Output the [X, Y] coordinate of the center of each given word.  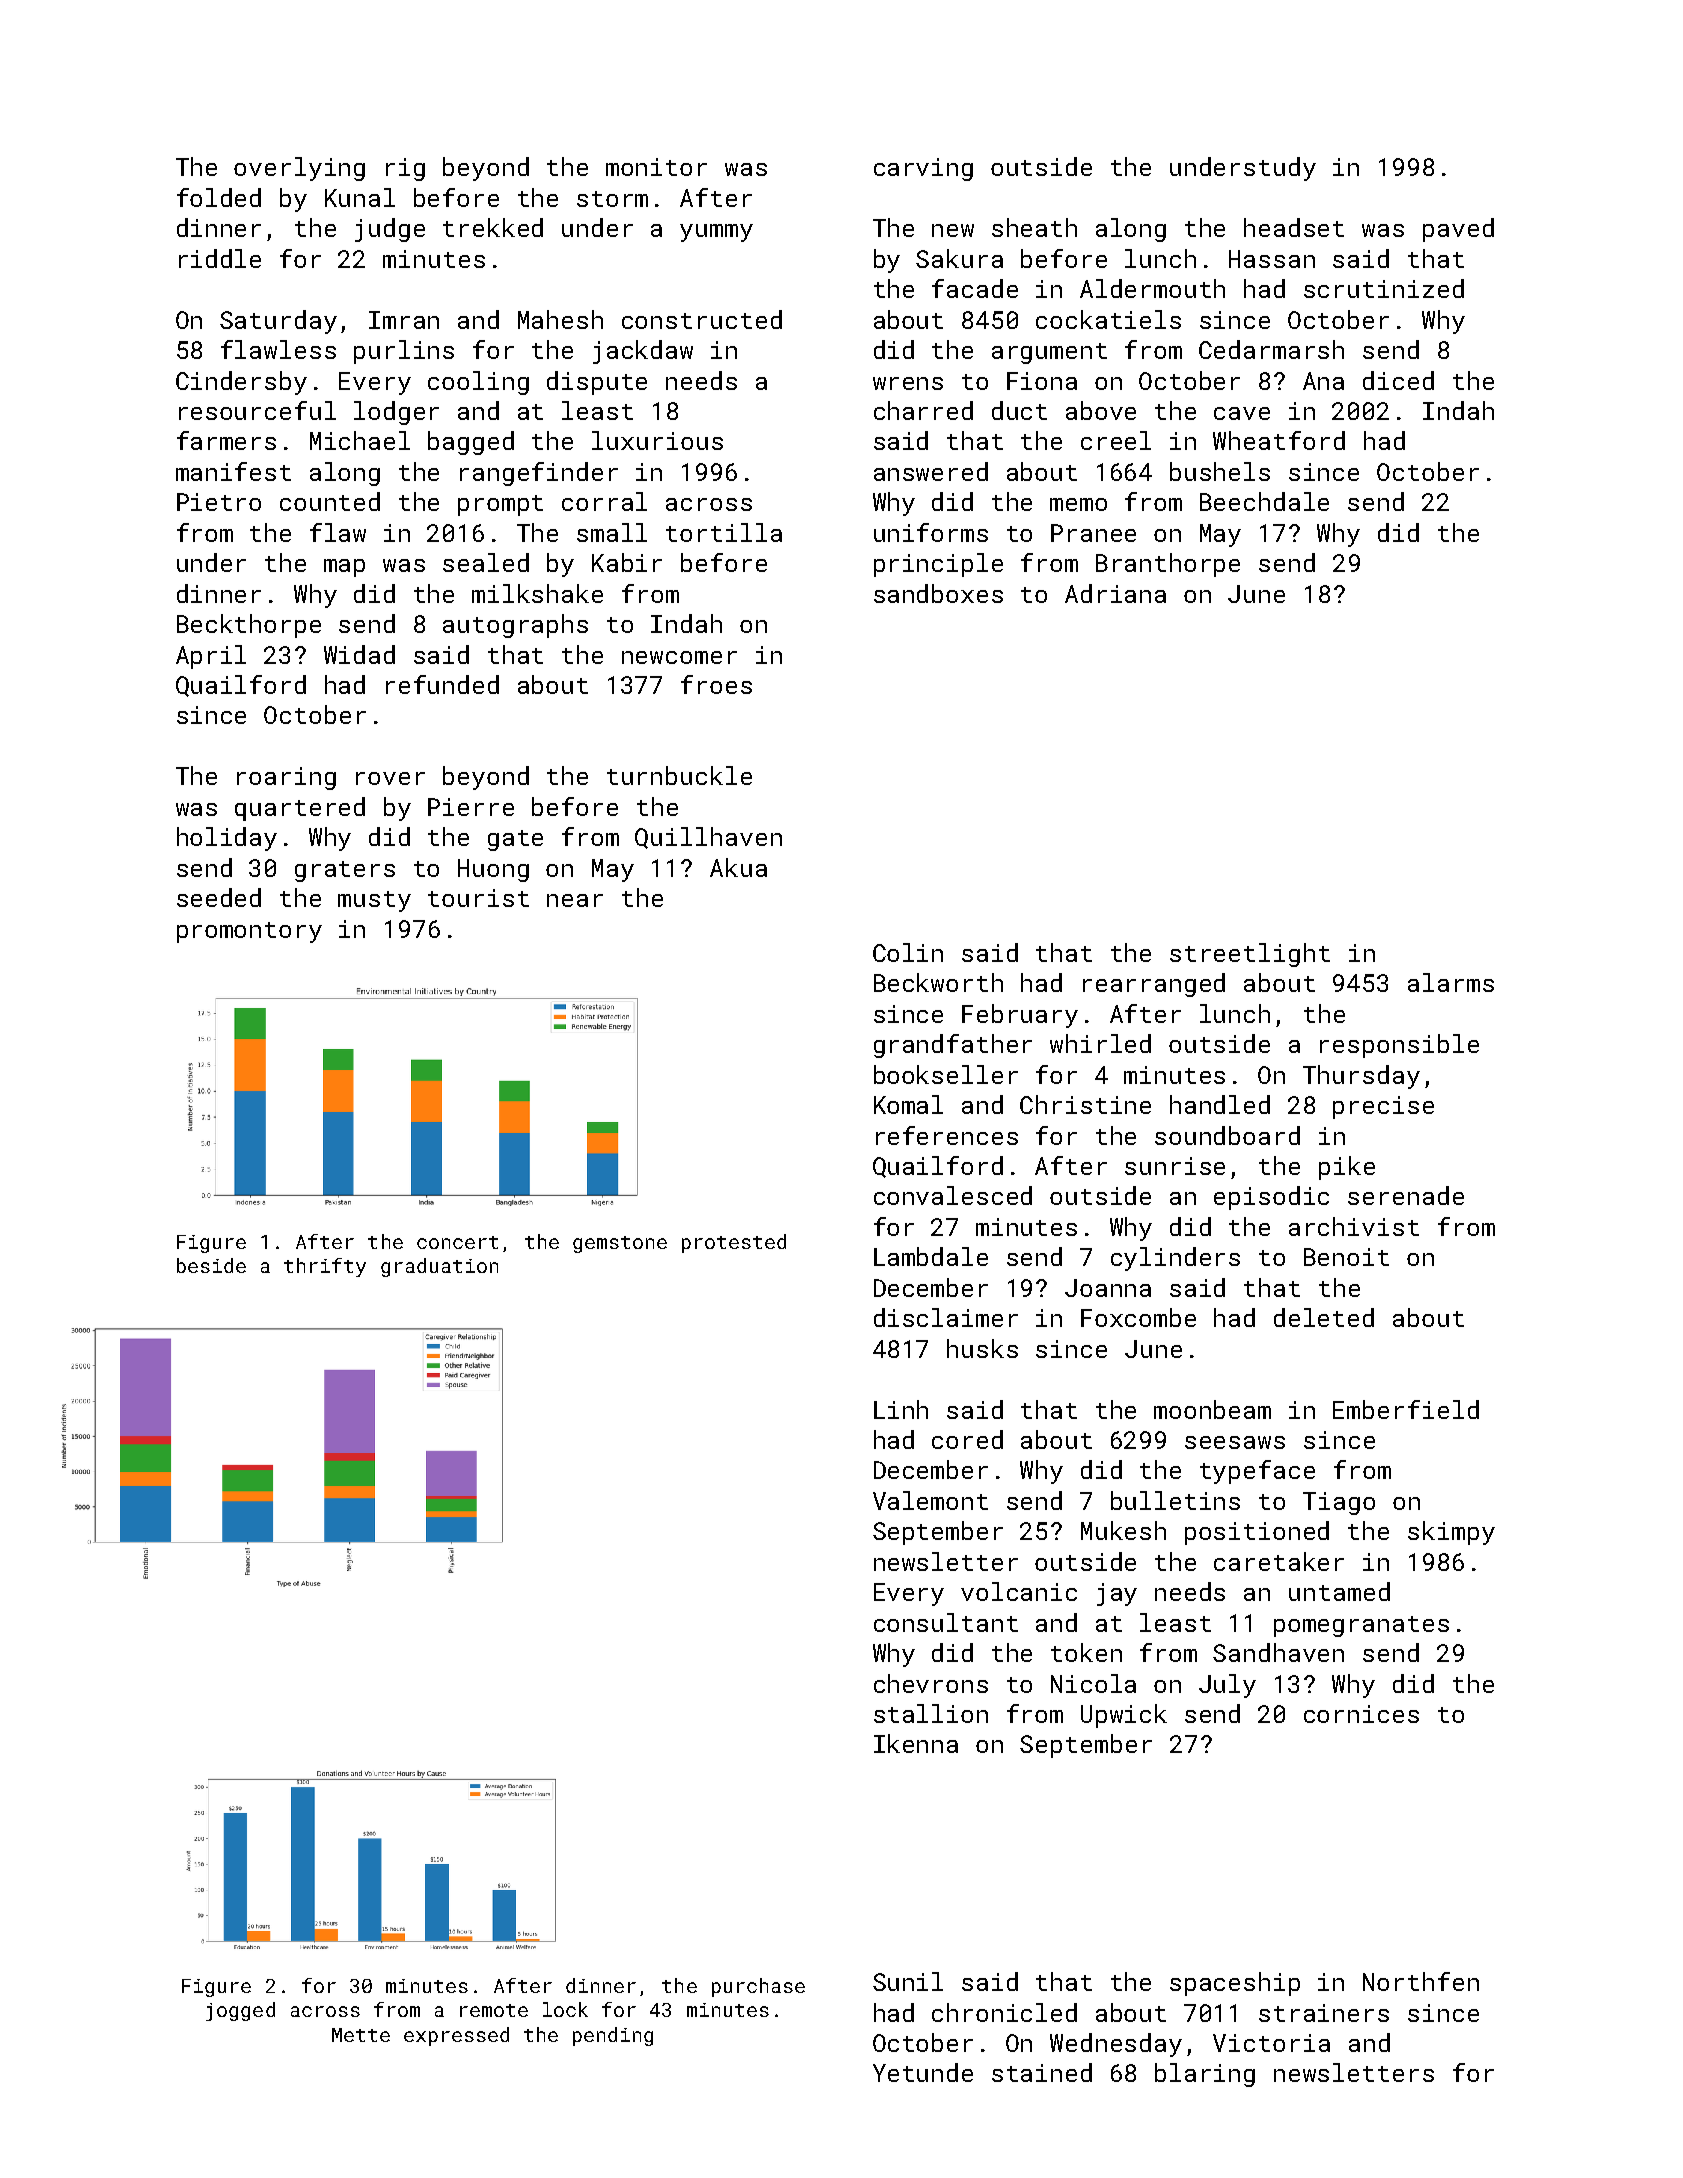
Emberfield [1406, 1409]
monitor [656, 167]
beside [211, 1265]
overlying [299, 169]
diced [1398, 380]
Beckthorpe [249, 626]
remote [494, 2010]
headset [1294, 227]
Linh [901, 1409]
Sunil [908, 1981]
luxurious [657, 440]
